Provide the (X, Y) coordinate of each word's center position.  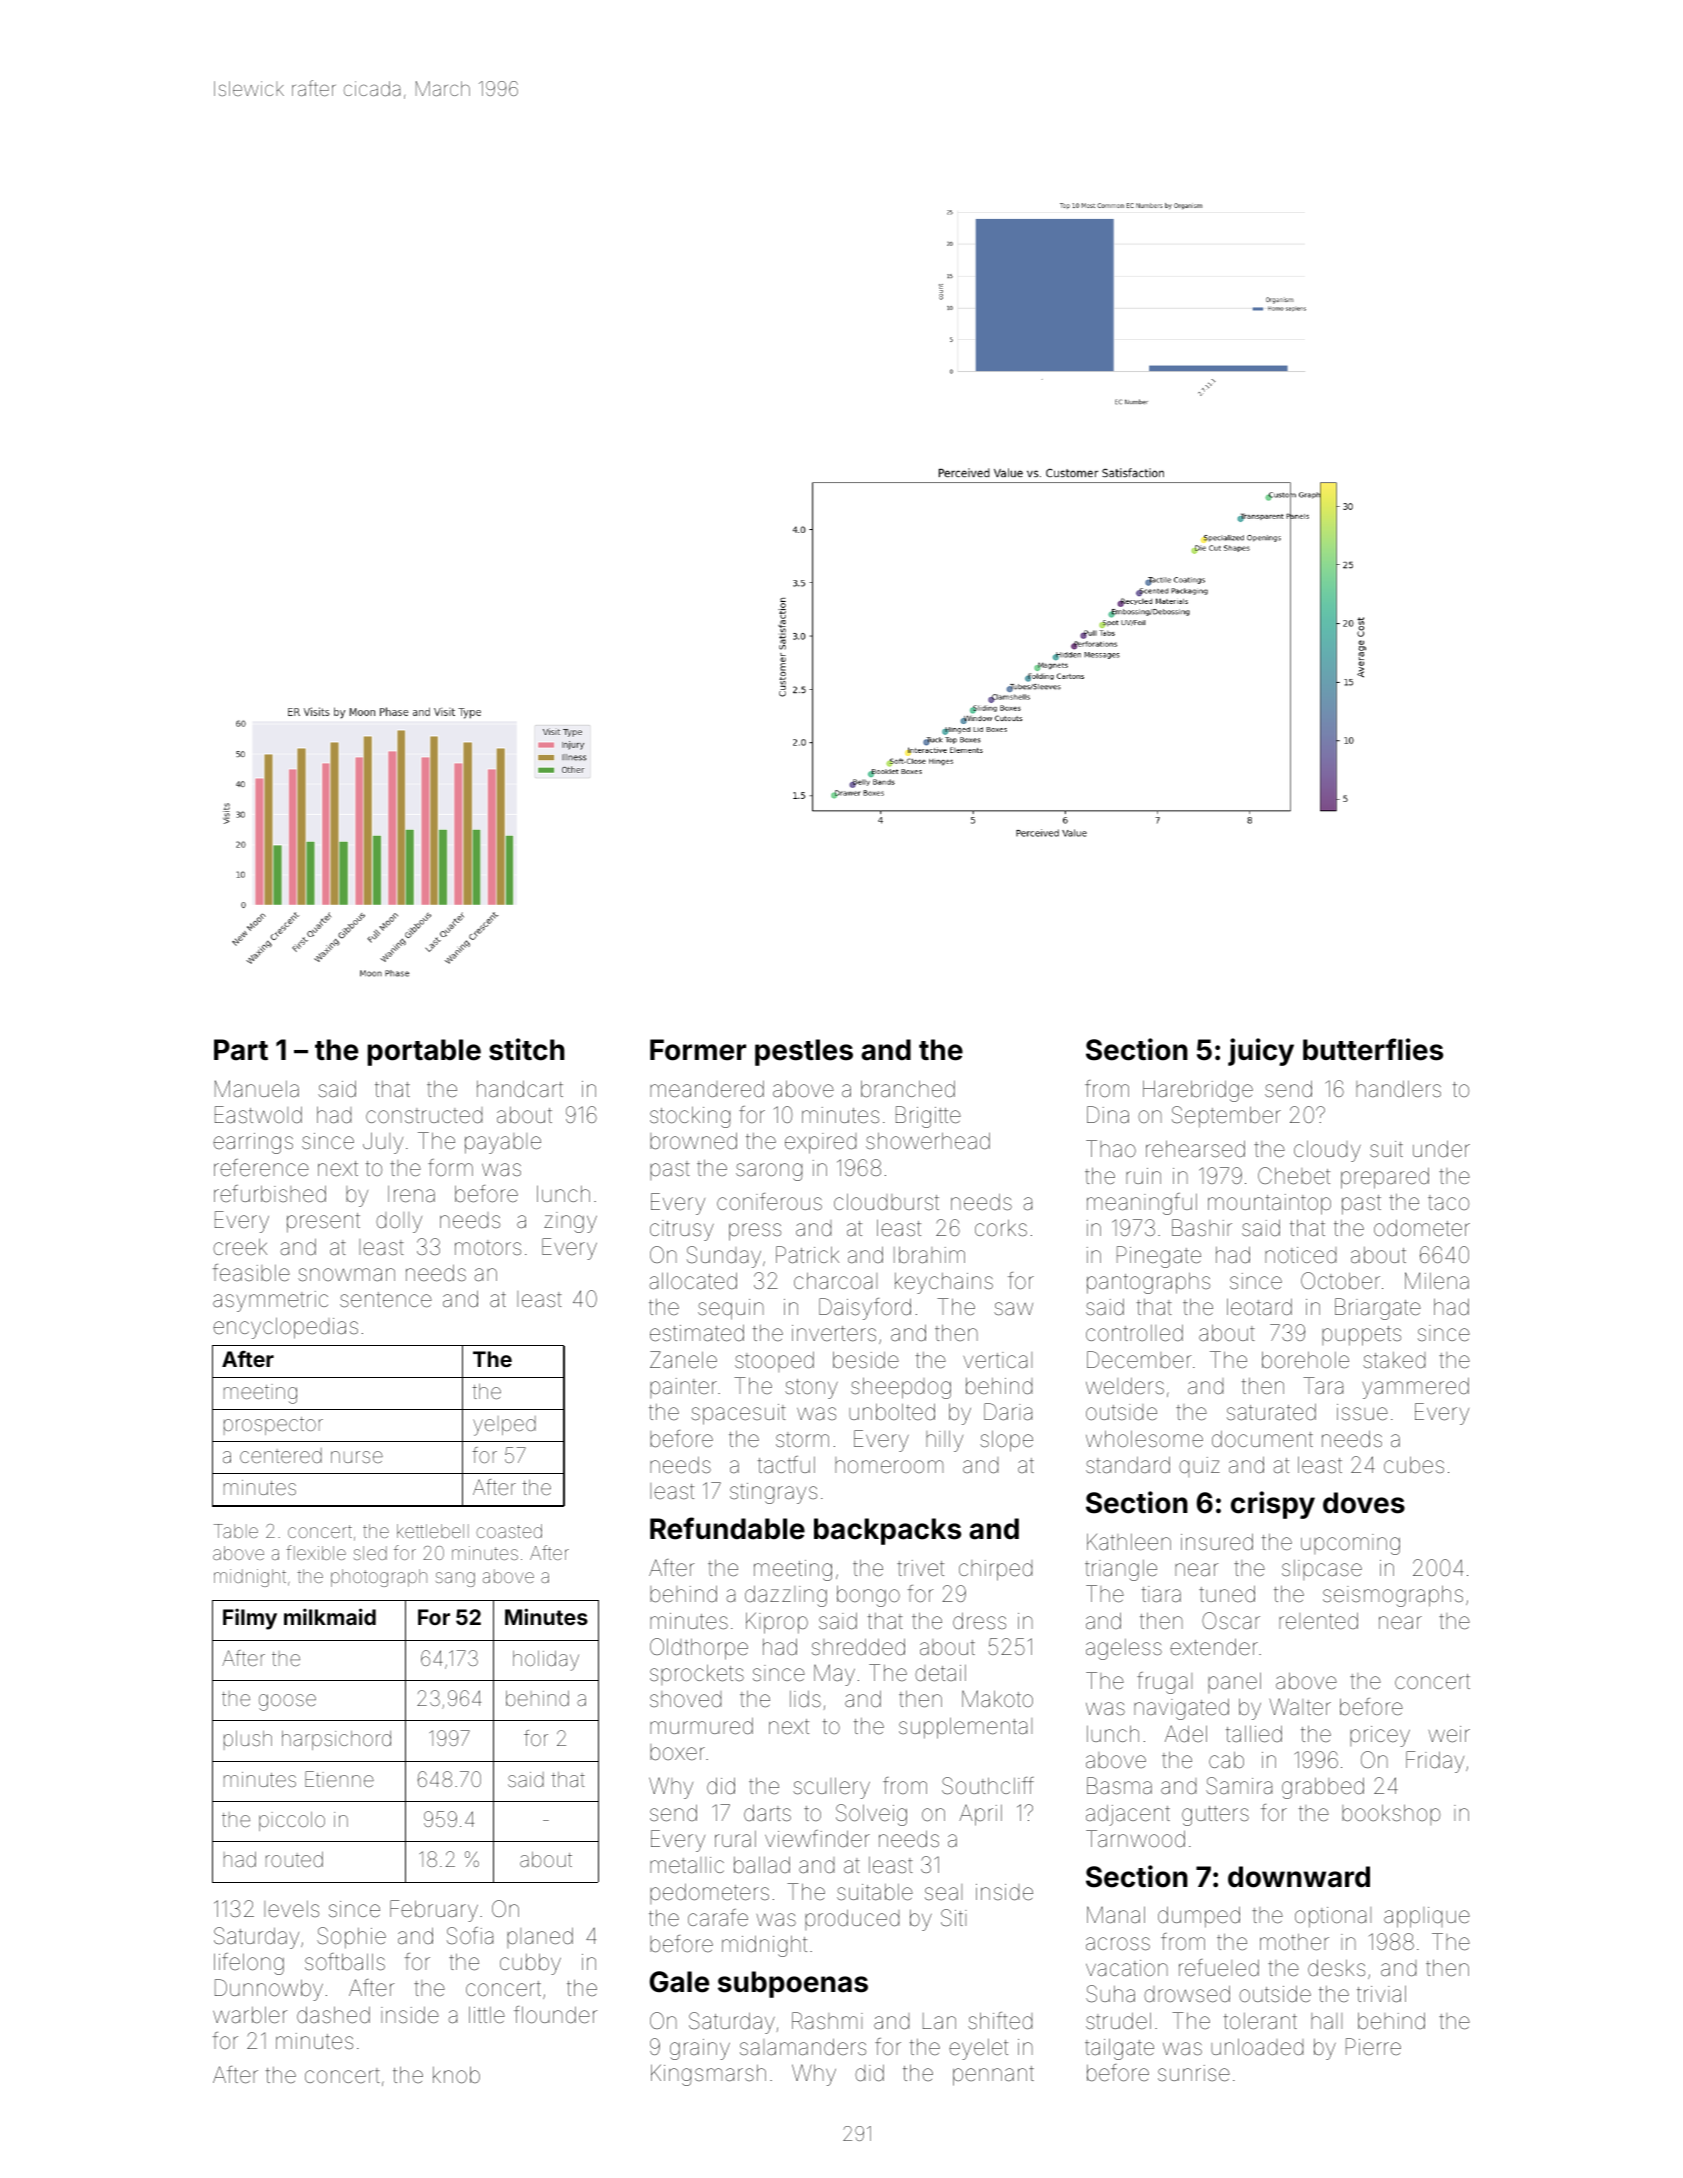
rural (735, 1839)
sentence (386, 1300)
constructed (424, 1115)
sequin (731, 1309)
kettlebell (433, 1531)
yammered (1415, 1388)
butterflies (1373, 1049)
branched (908, 1089)
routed (294, 1859)
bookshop (1391, 1814)
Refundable (727, 1528)
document (1262, 1439)
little (487, 2015)
